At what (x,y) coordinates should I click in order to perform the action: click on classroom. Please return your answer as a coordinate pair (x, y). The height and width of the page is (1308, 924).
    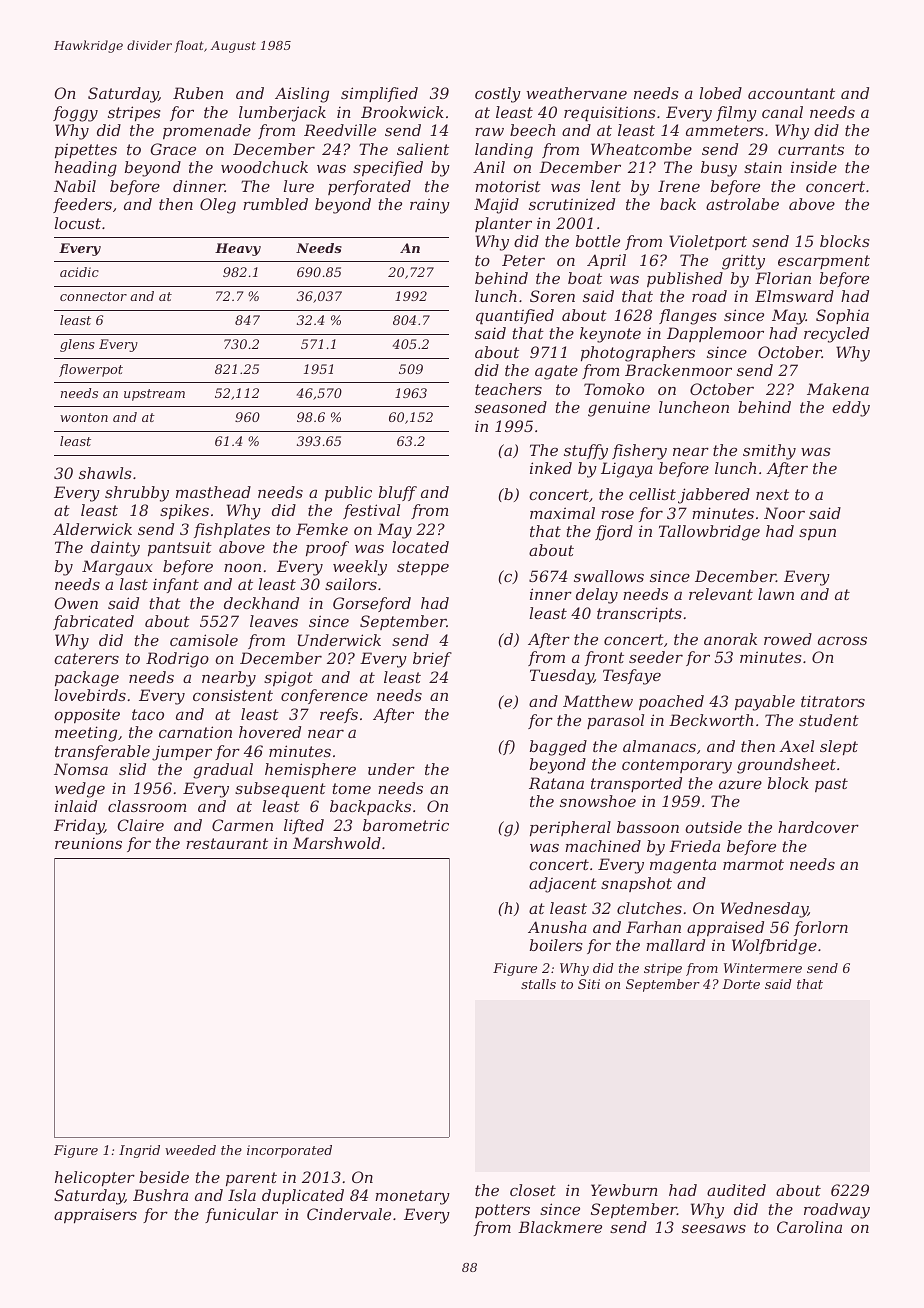
    Looking at the image, I should click on (147, 806).
